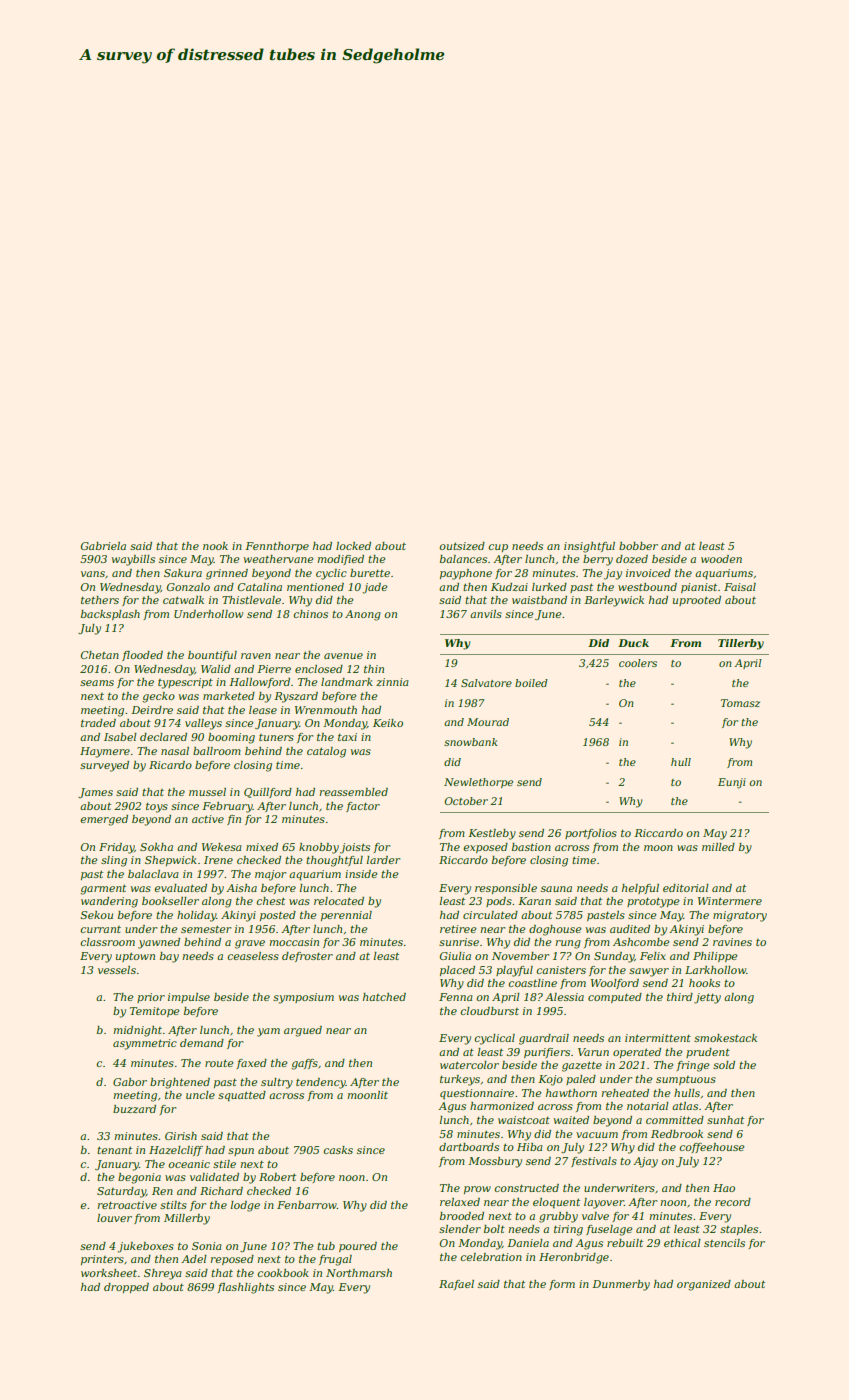 This screenshot has height=1400, width=849. Describe the element at coordinates (456, 1285) in the screenshot. I see `Rafael` at that location.
